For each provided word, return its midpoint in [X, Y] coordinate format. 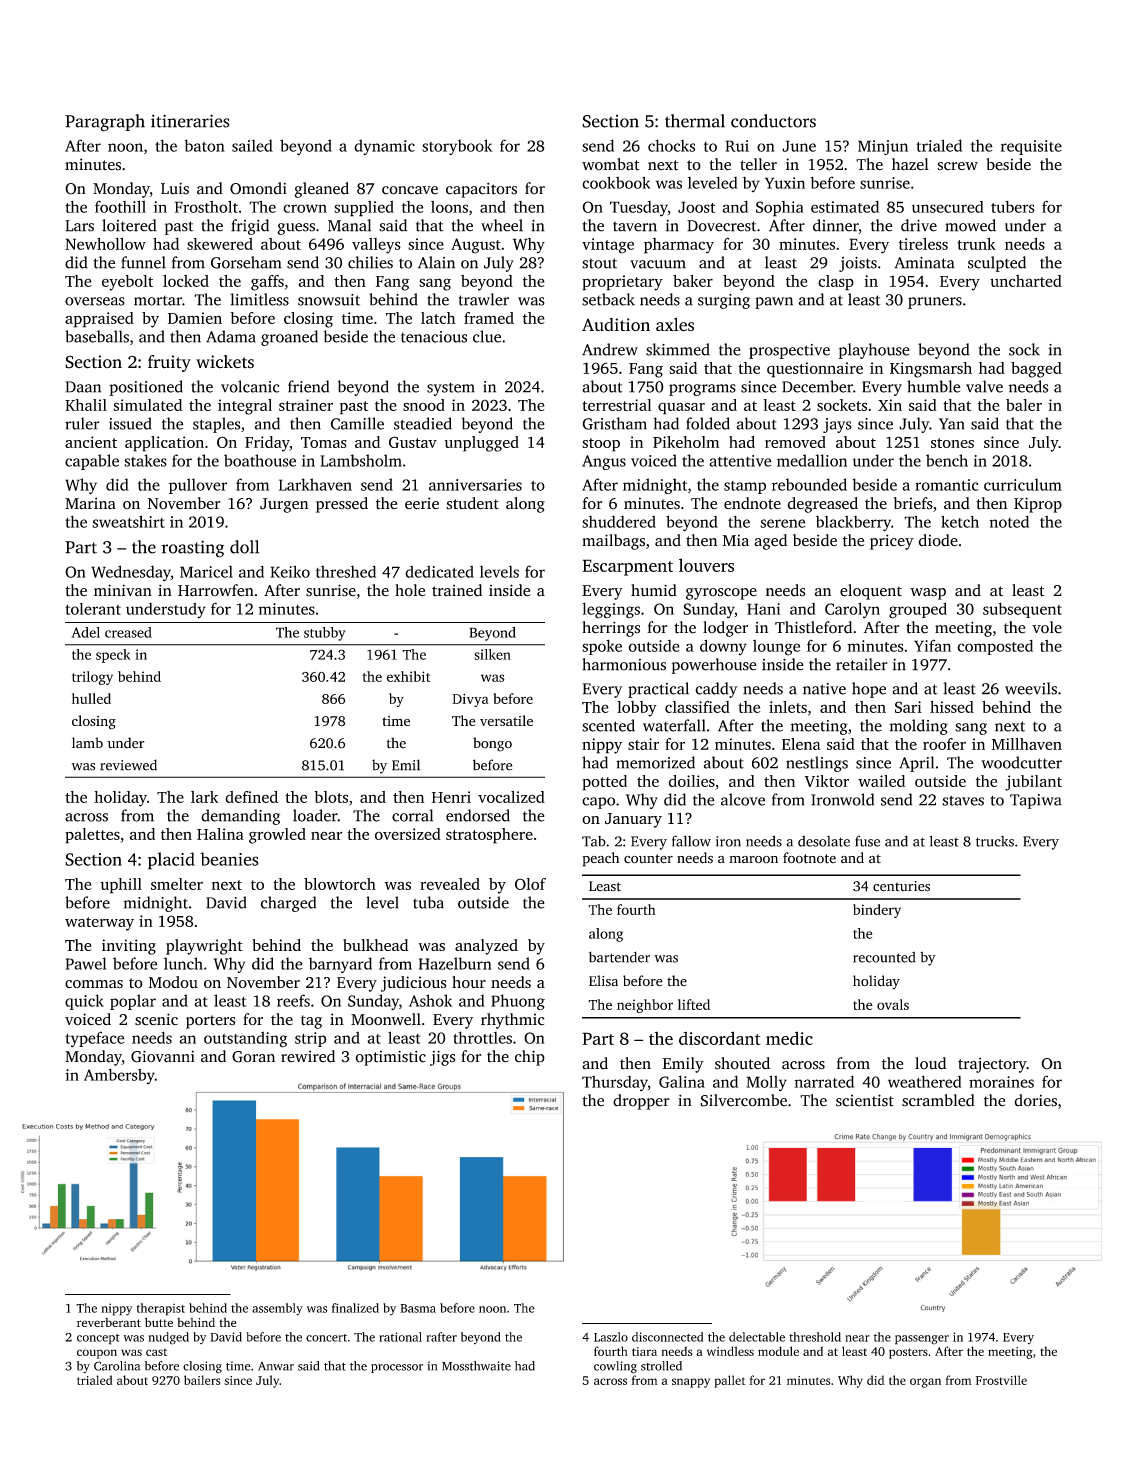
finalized [355, 1308]
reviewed [128, 765]
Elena [801, 744]
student [472, 503]
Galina [682, 1081]
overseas [95, 301]
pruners [935, 303]
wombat [611, 164]
